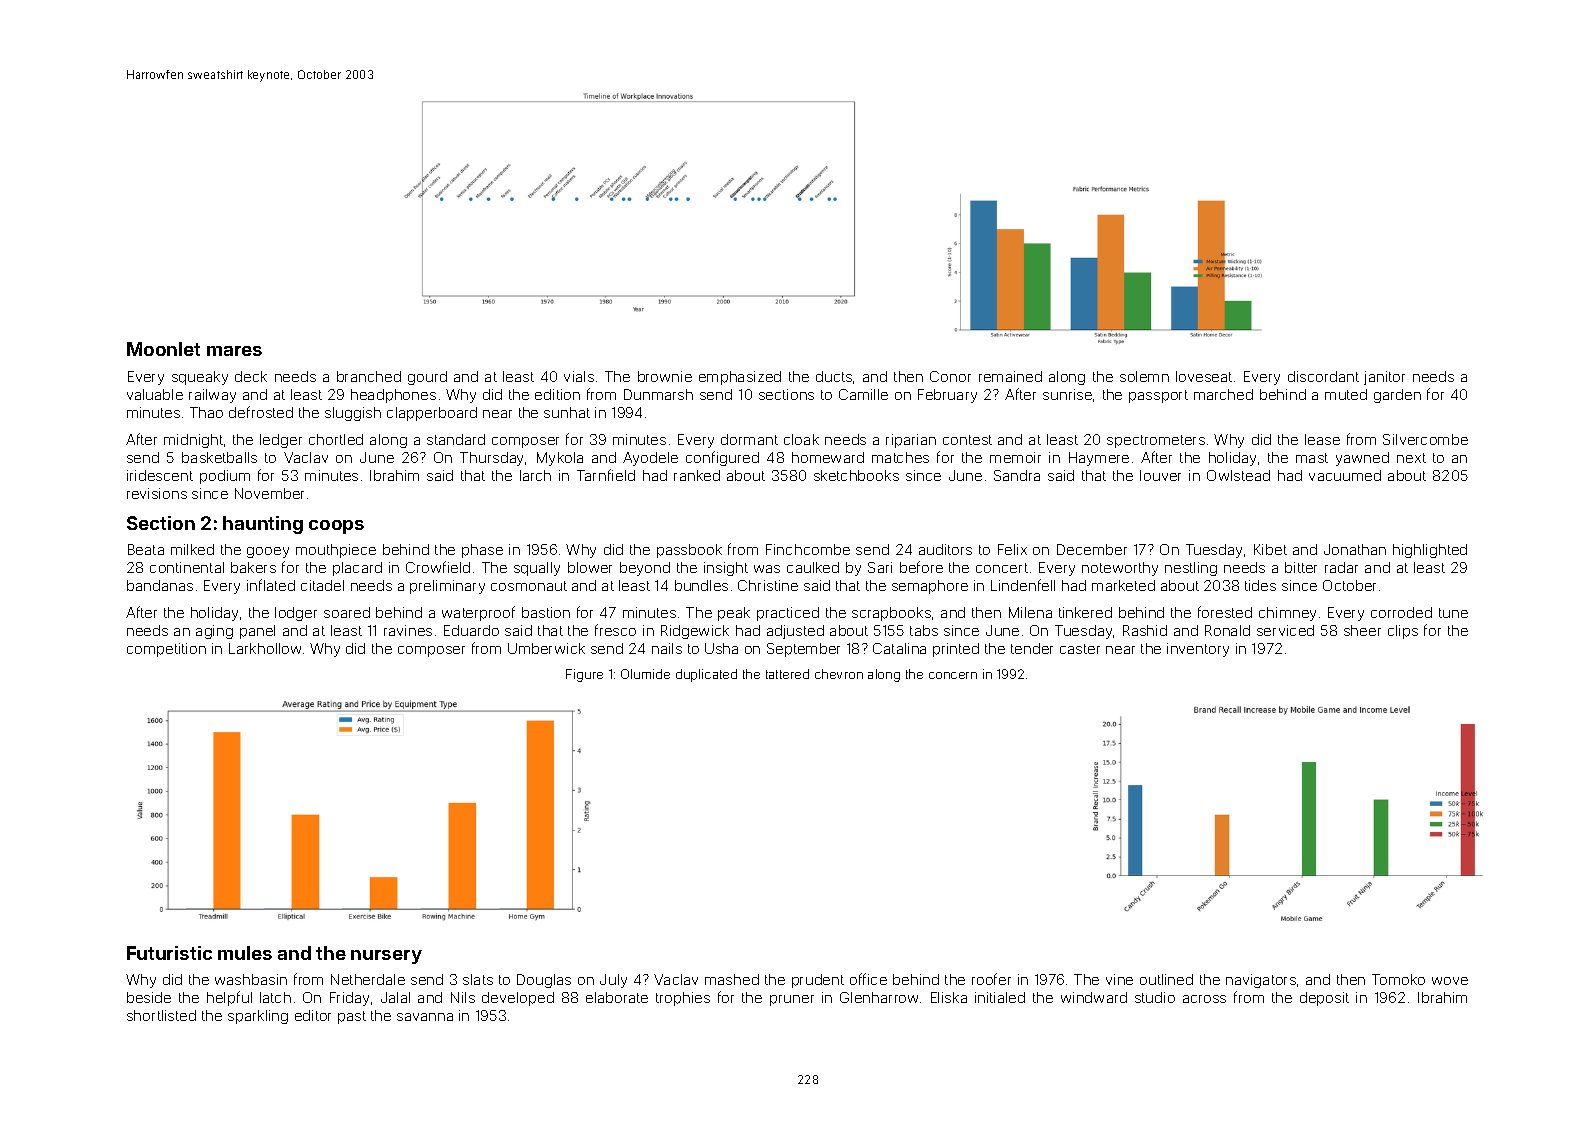 The height and width of the image is (1128, 1595). What do you see at coordinates (953, 675) in the image?
I see `concern` at bounding box center [953, 675].
